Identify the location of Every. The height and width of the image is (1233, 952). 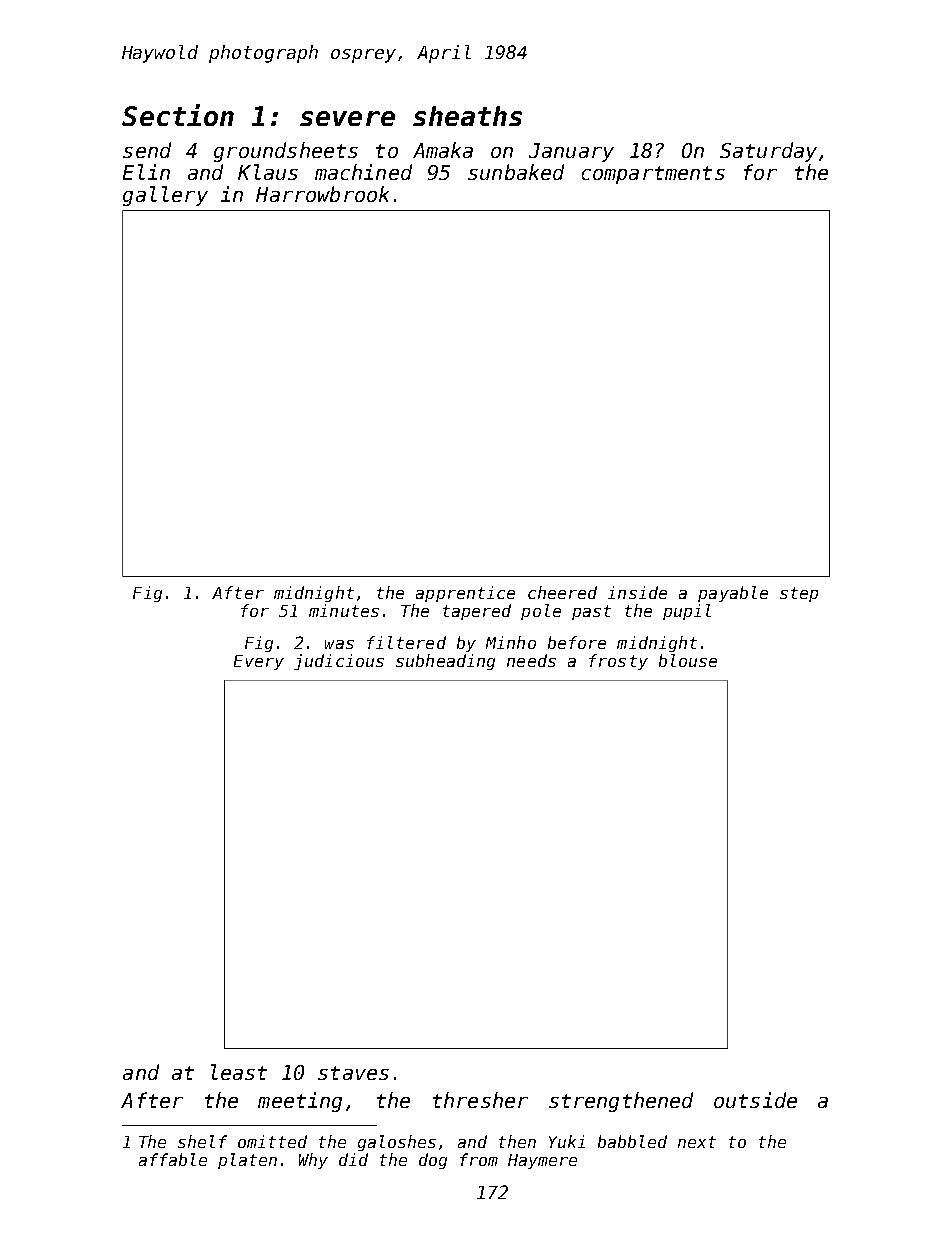
(259, 662).
